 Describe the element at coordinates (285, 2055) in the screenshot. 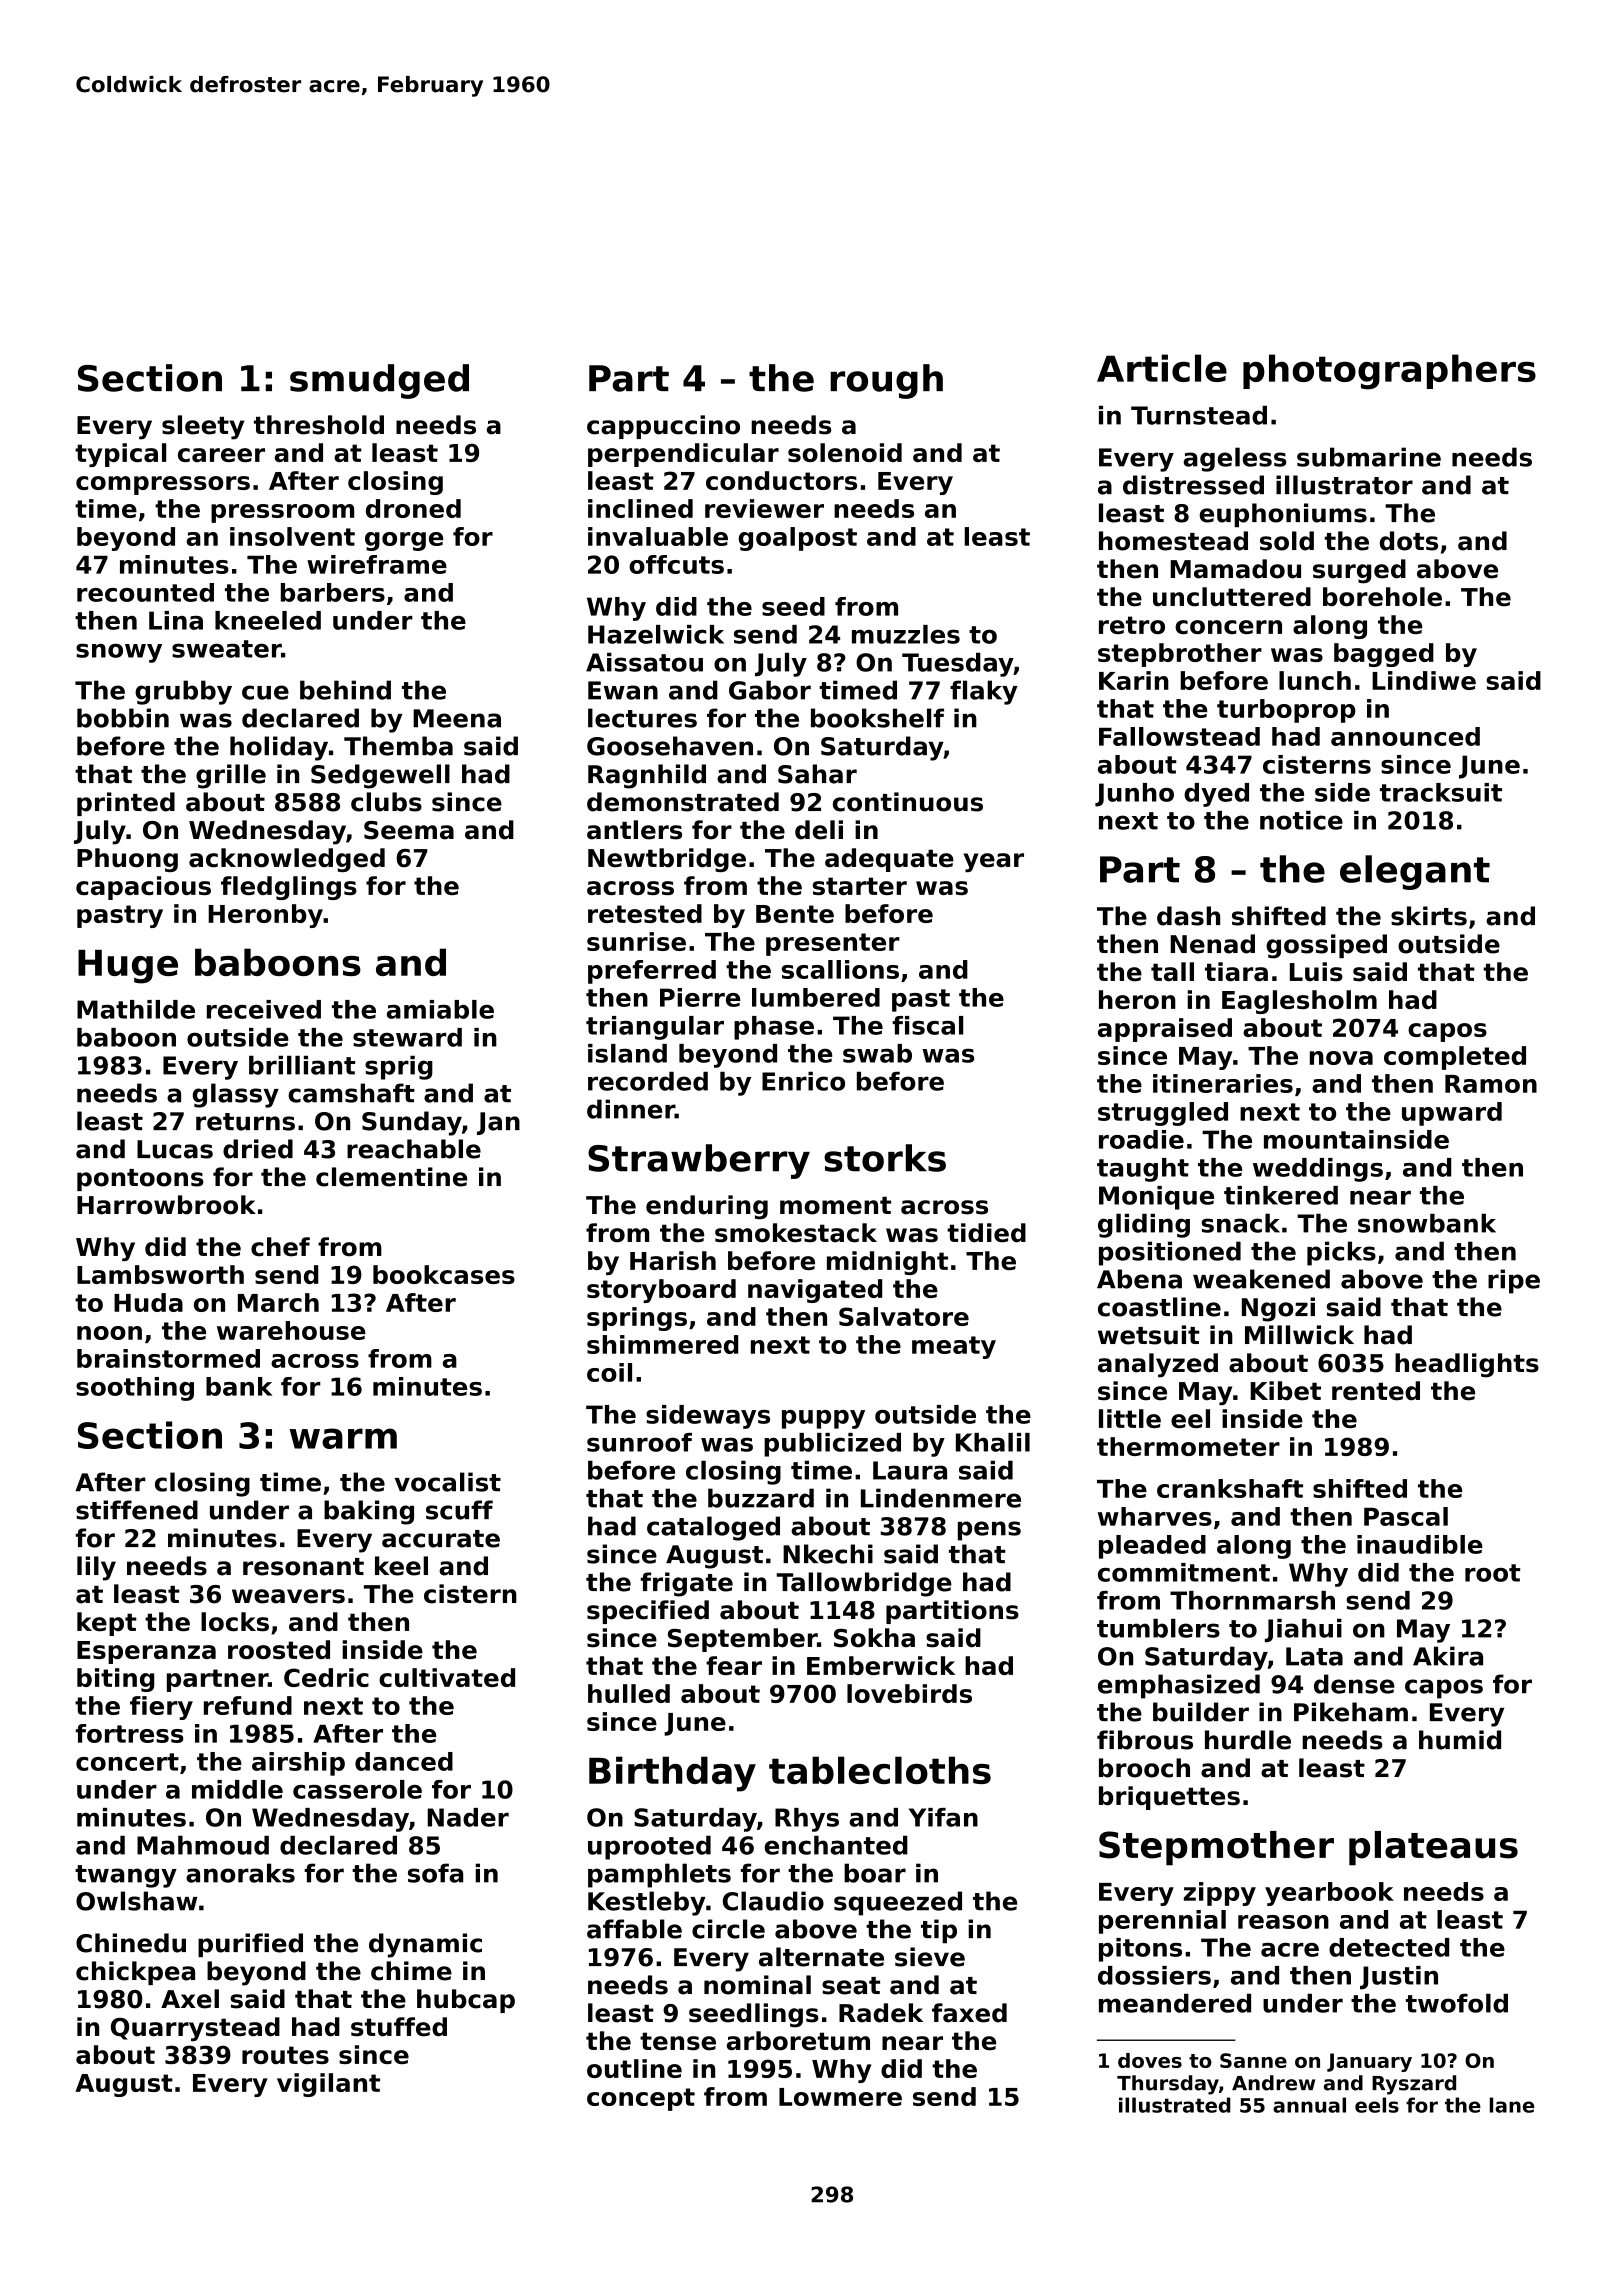

I see `routes` at that location.
